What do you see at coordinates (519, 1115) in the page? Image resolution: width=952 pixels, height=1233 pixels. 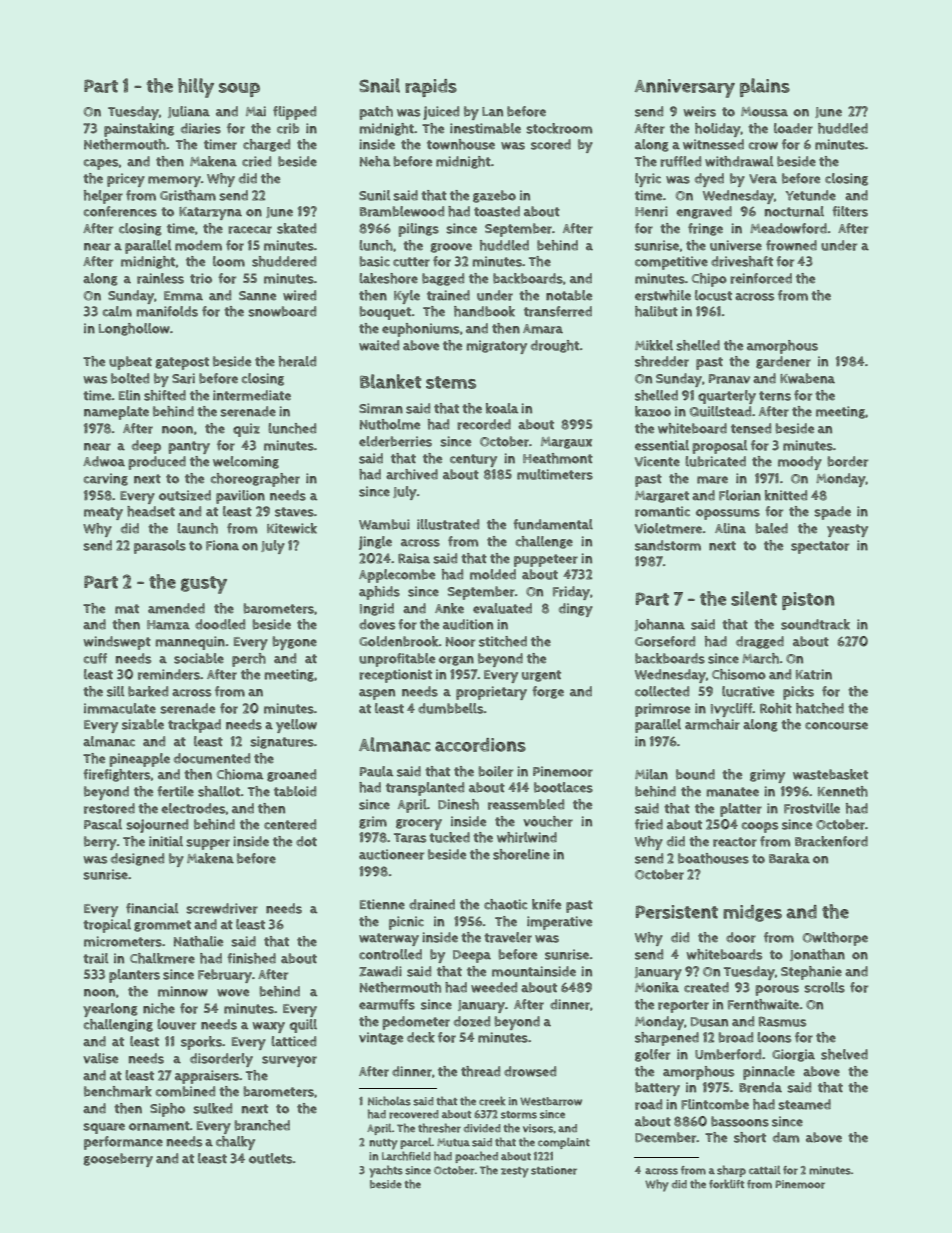 I see `storms` at bounding box center [519, 1115].
